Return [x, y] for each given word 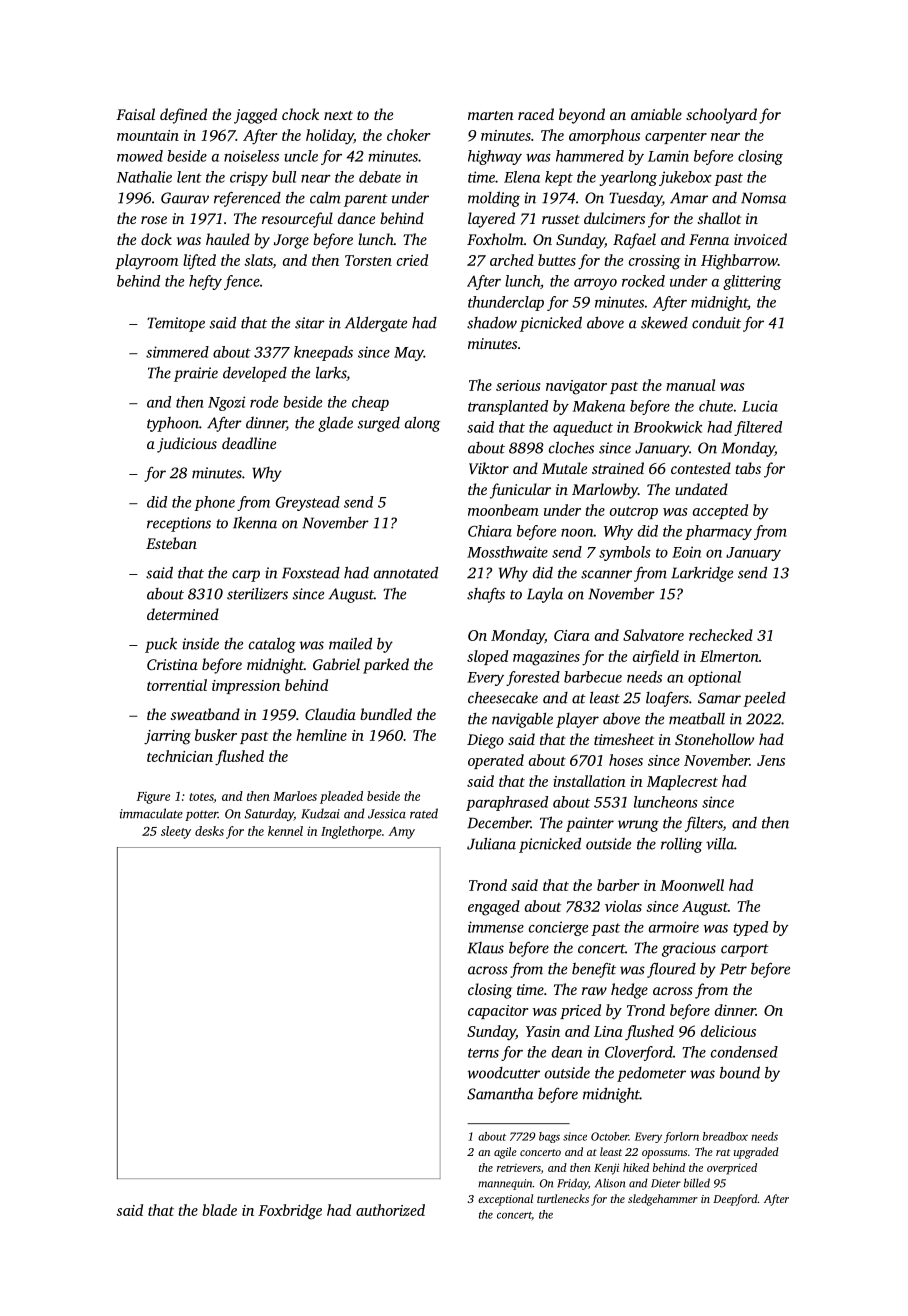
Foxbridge [290, 1212]
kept [559, 178]
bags [549, 1137]
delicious [728, 1031]
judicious [187, 445]
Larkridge [702, 574]
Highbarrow [739, 262]
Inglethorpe [351, 832]
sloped [487, 657]
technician [180, 756]
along [422, 424]
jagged [255, 116]
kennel [285, 831]
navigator [576, 387]
